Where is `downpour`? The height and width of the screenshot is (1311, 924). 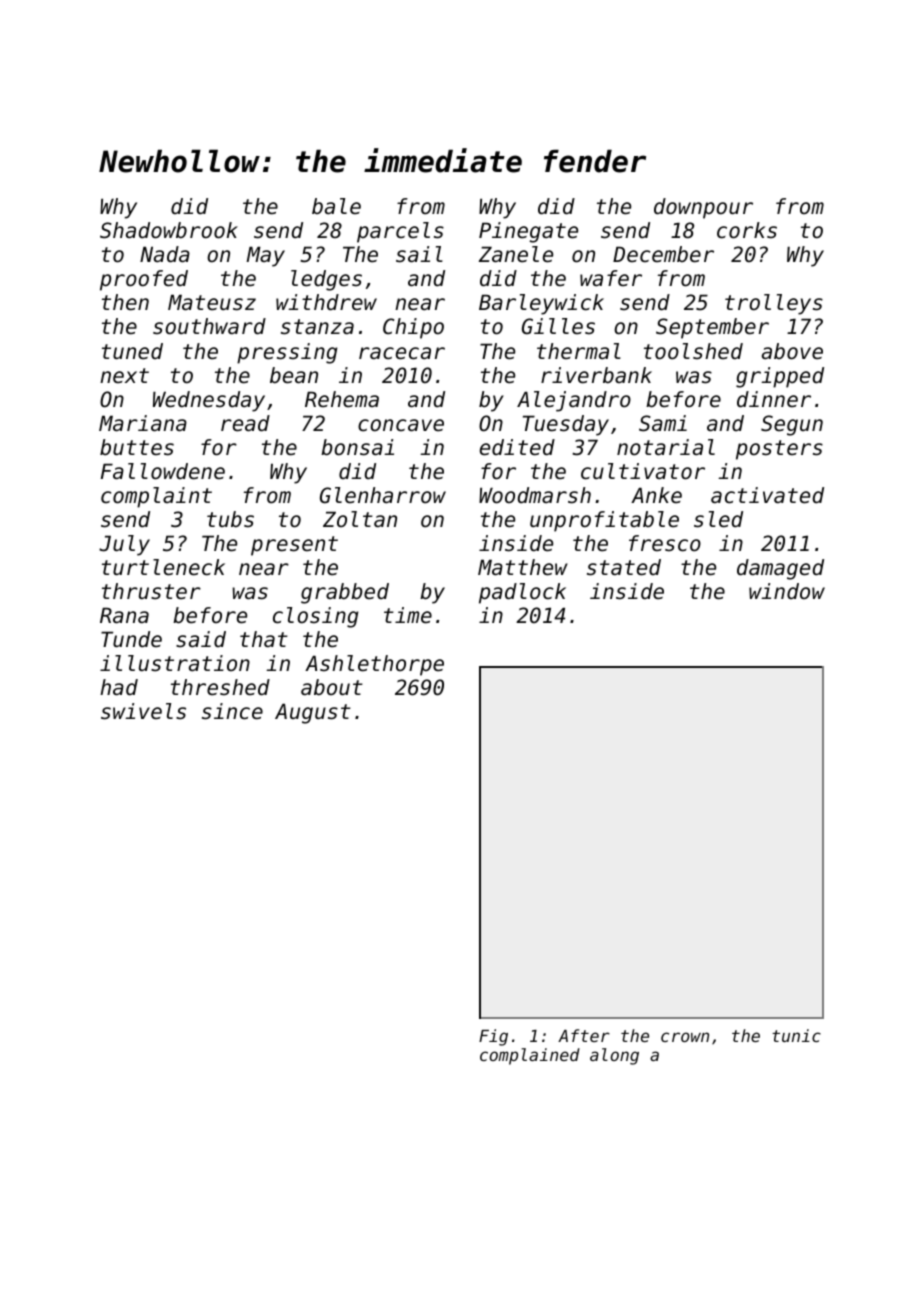 downpour is located at coordinates (703, 208).
